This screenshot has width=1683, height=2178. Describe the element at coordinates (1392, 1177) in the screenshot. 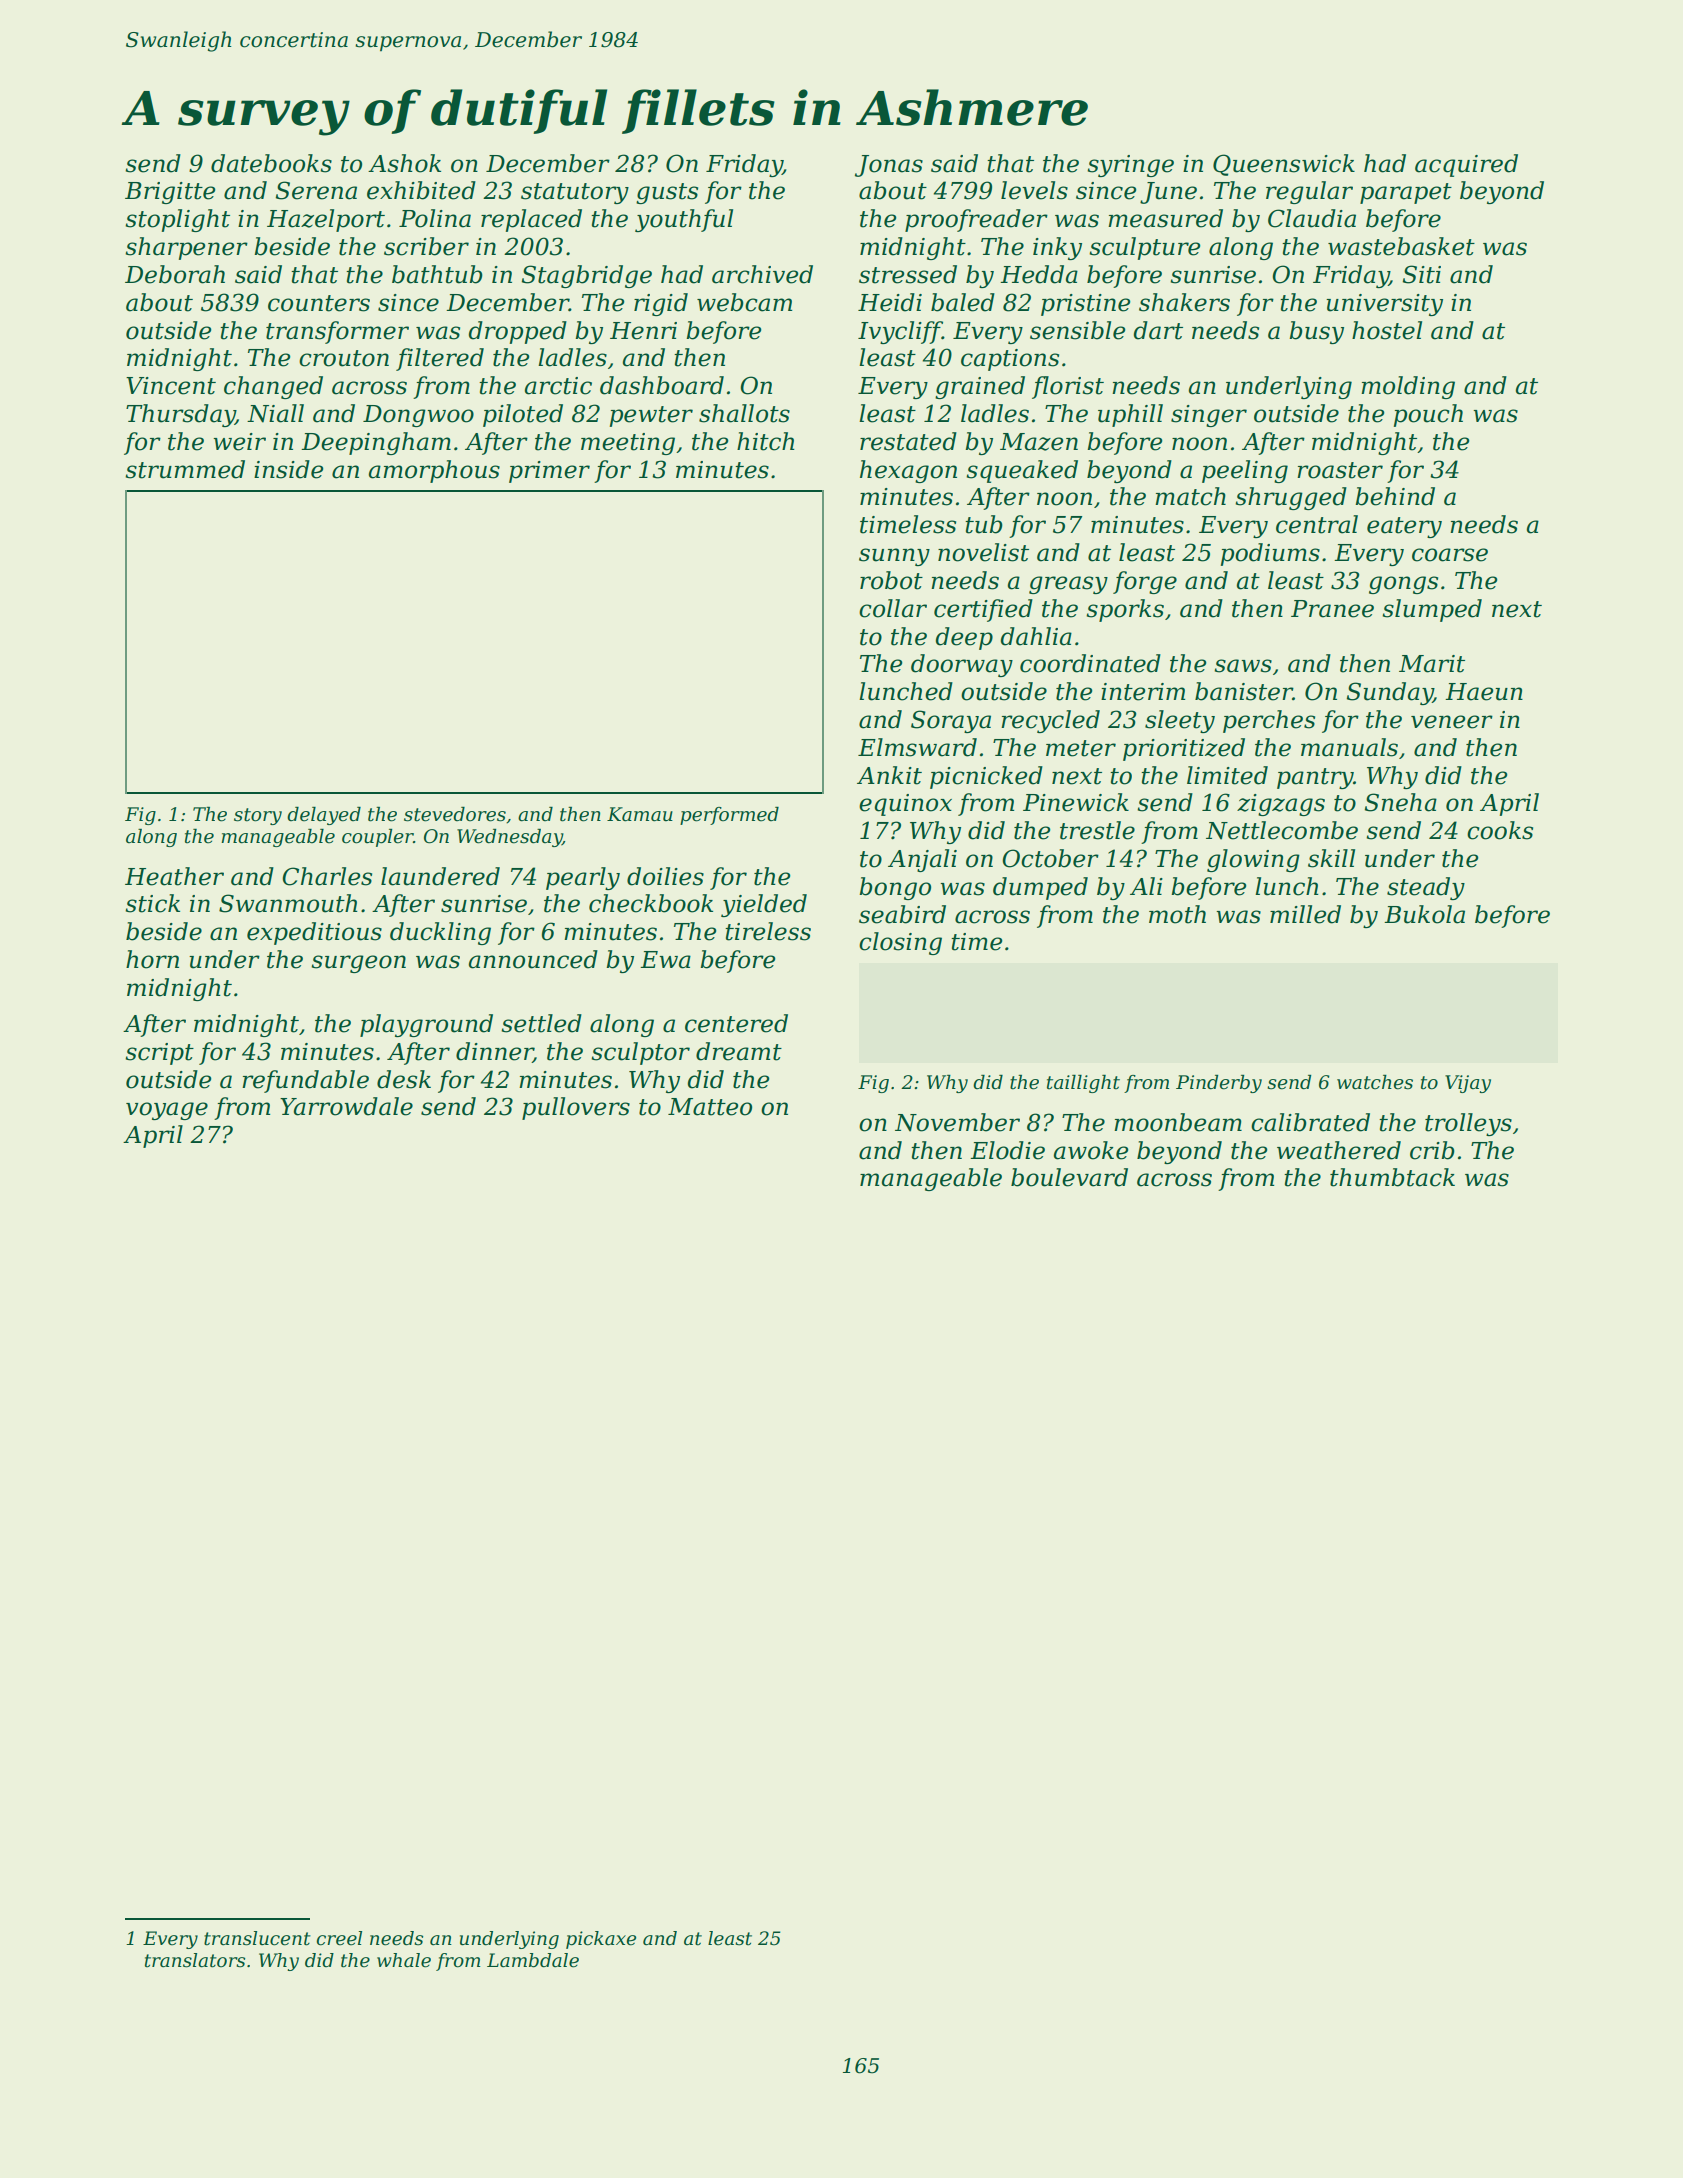

I see `thumbtack` at that location.
